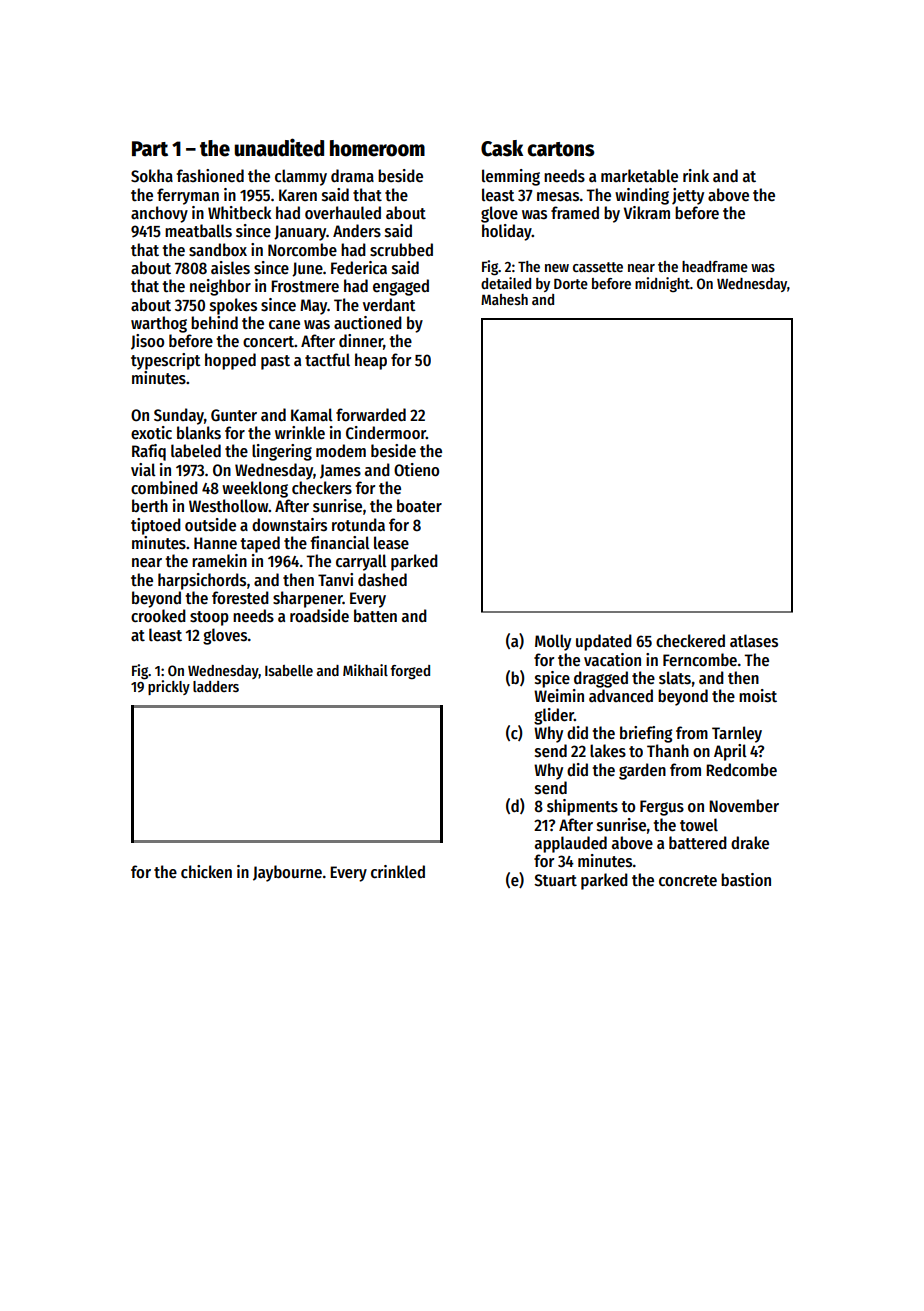  I want to click on headframe, so click(715, 266).
